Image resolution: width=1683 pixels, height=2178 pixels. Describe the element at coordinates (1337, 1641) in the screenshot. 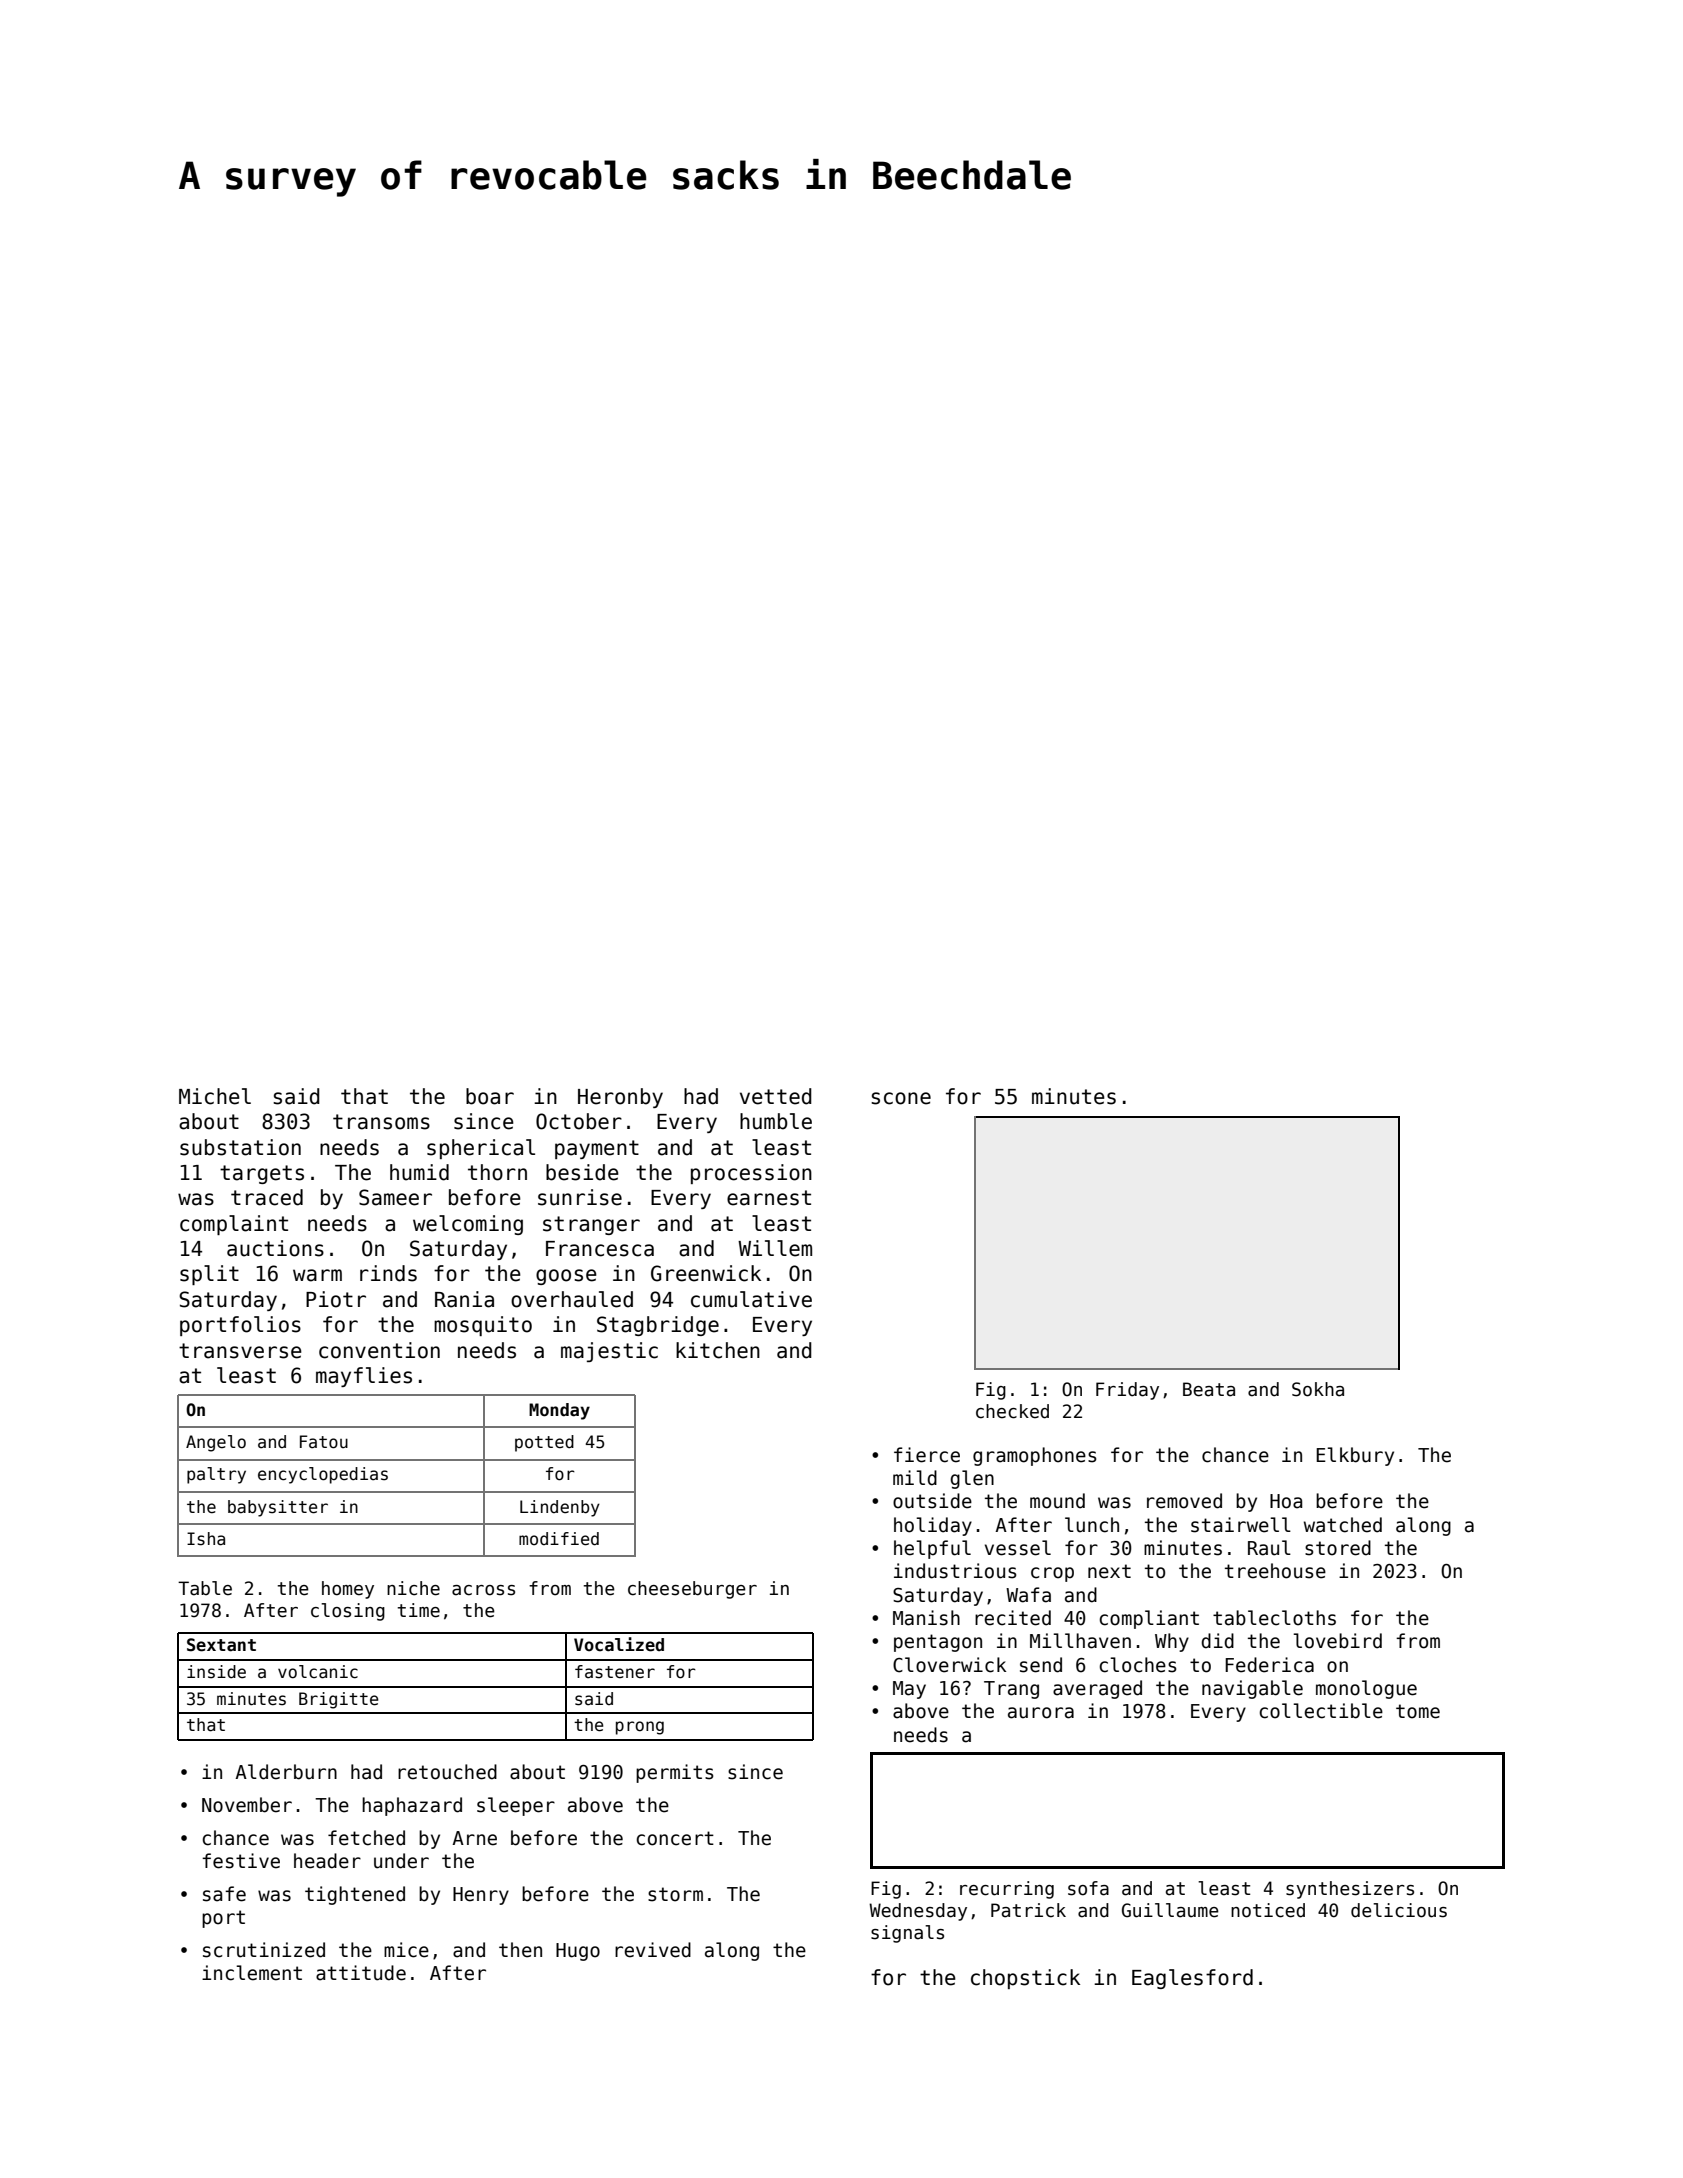

I see `lovebird` at that location.
